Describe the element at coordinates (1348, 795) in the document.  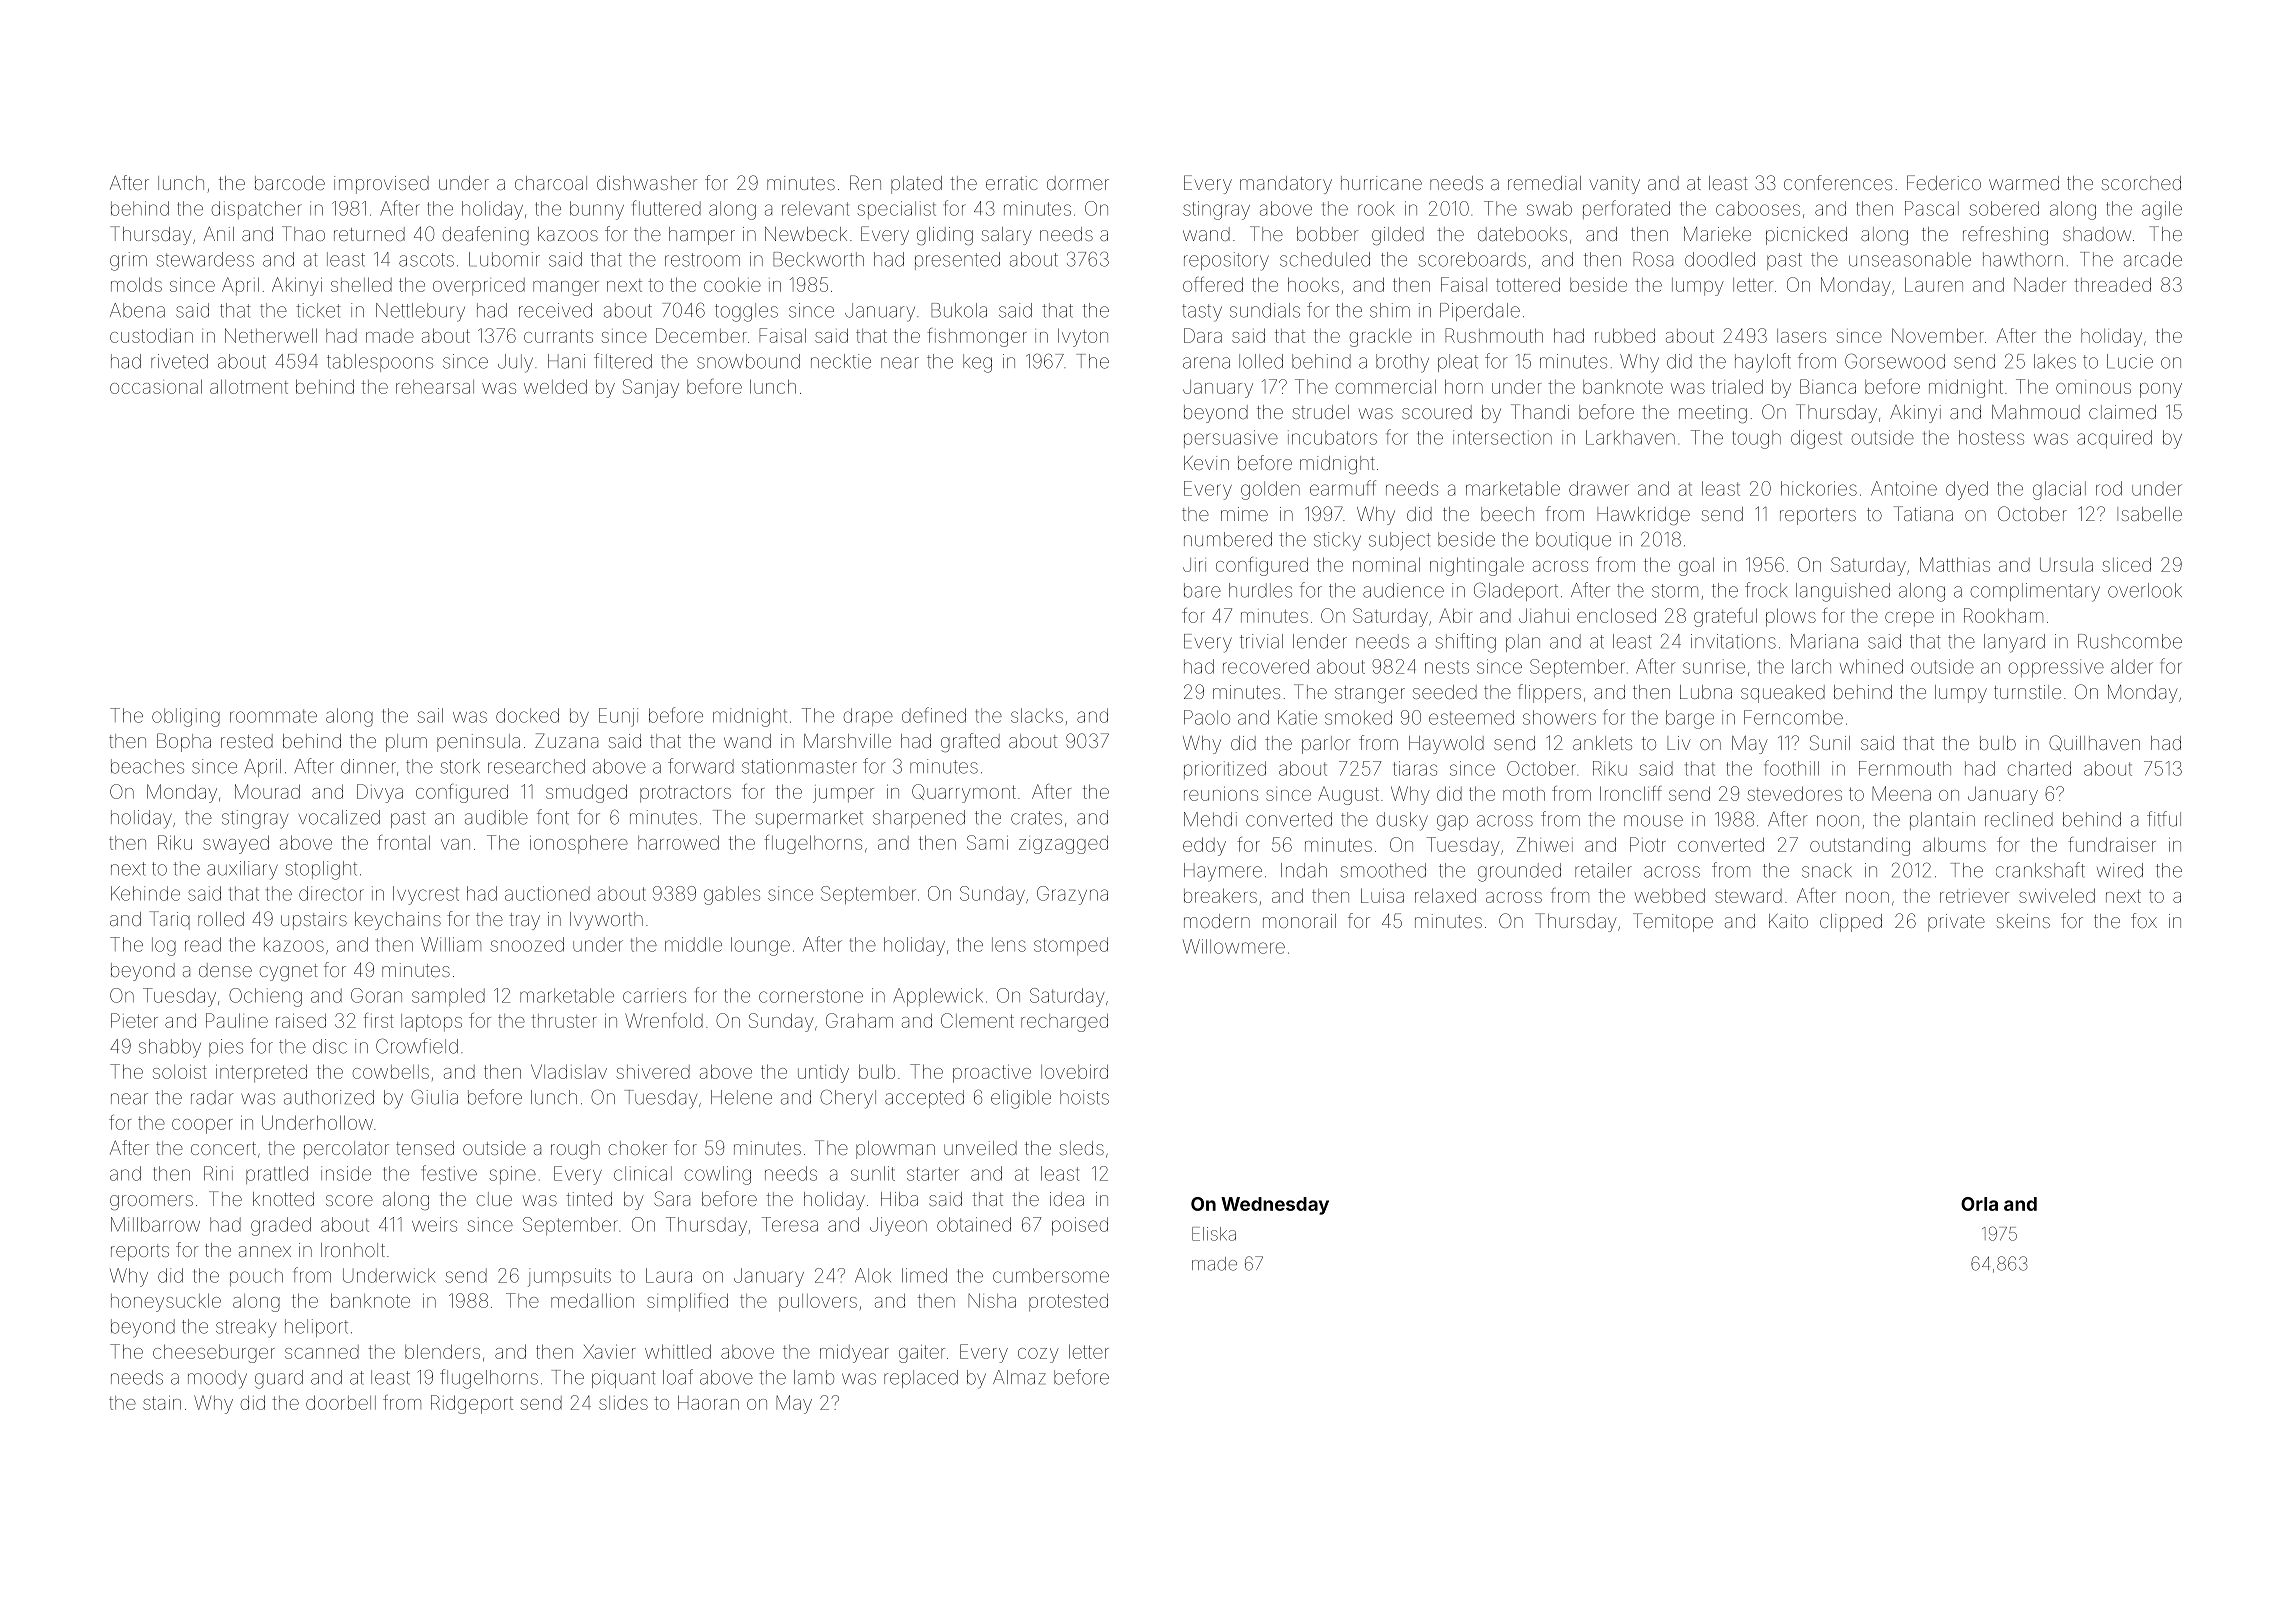
I see `August` at that location.
